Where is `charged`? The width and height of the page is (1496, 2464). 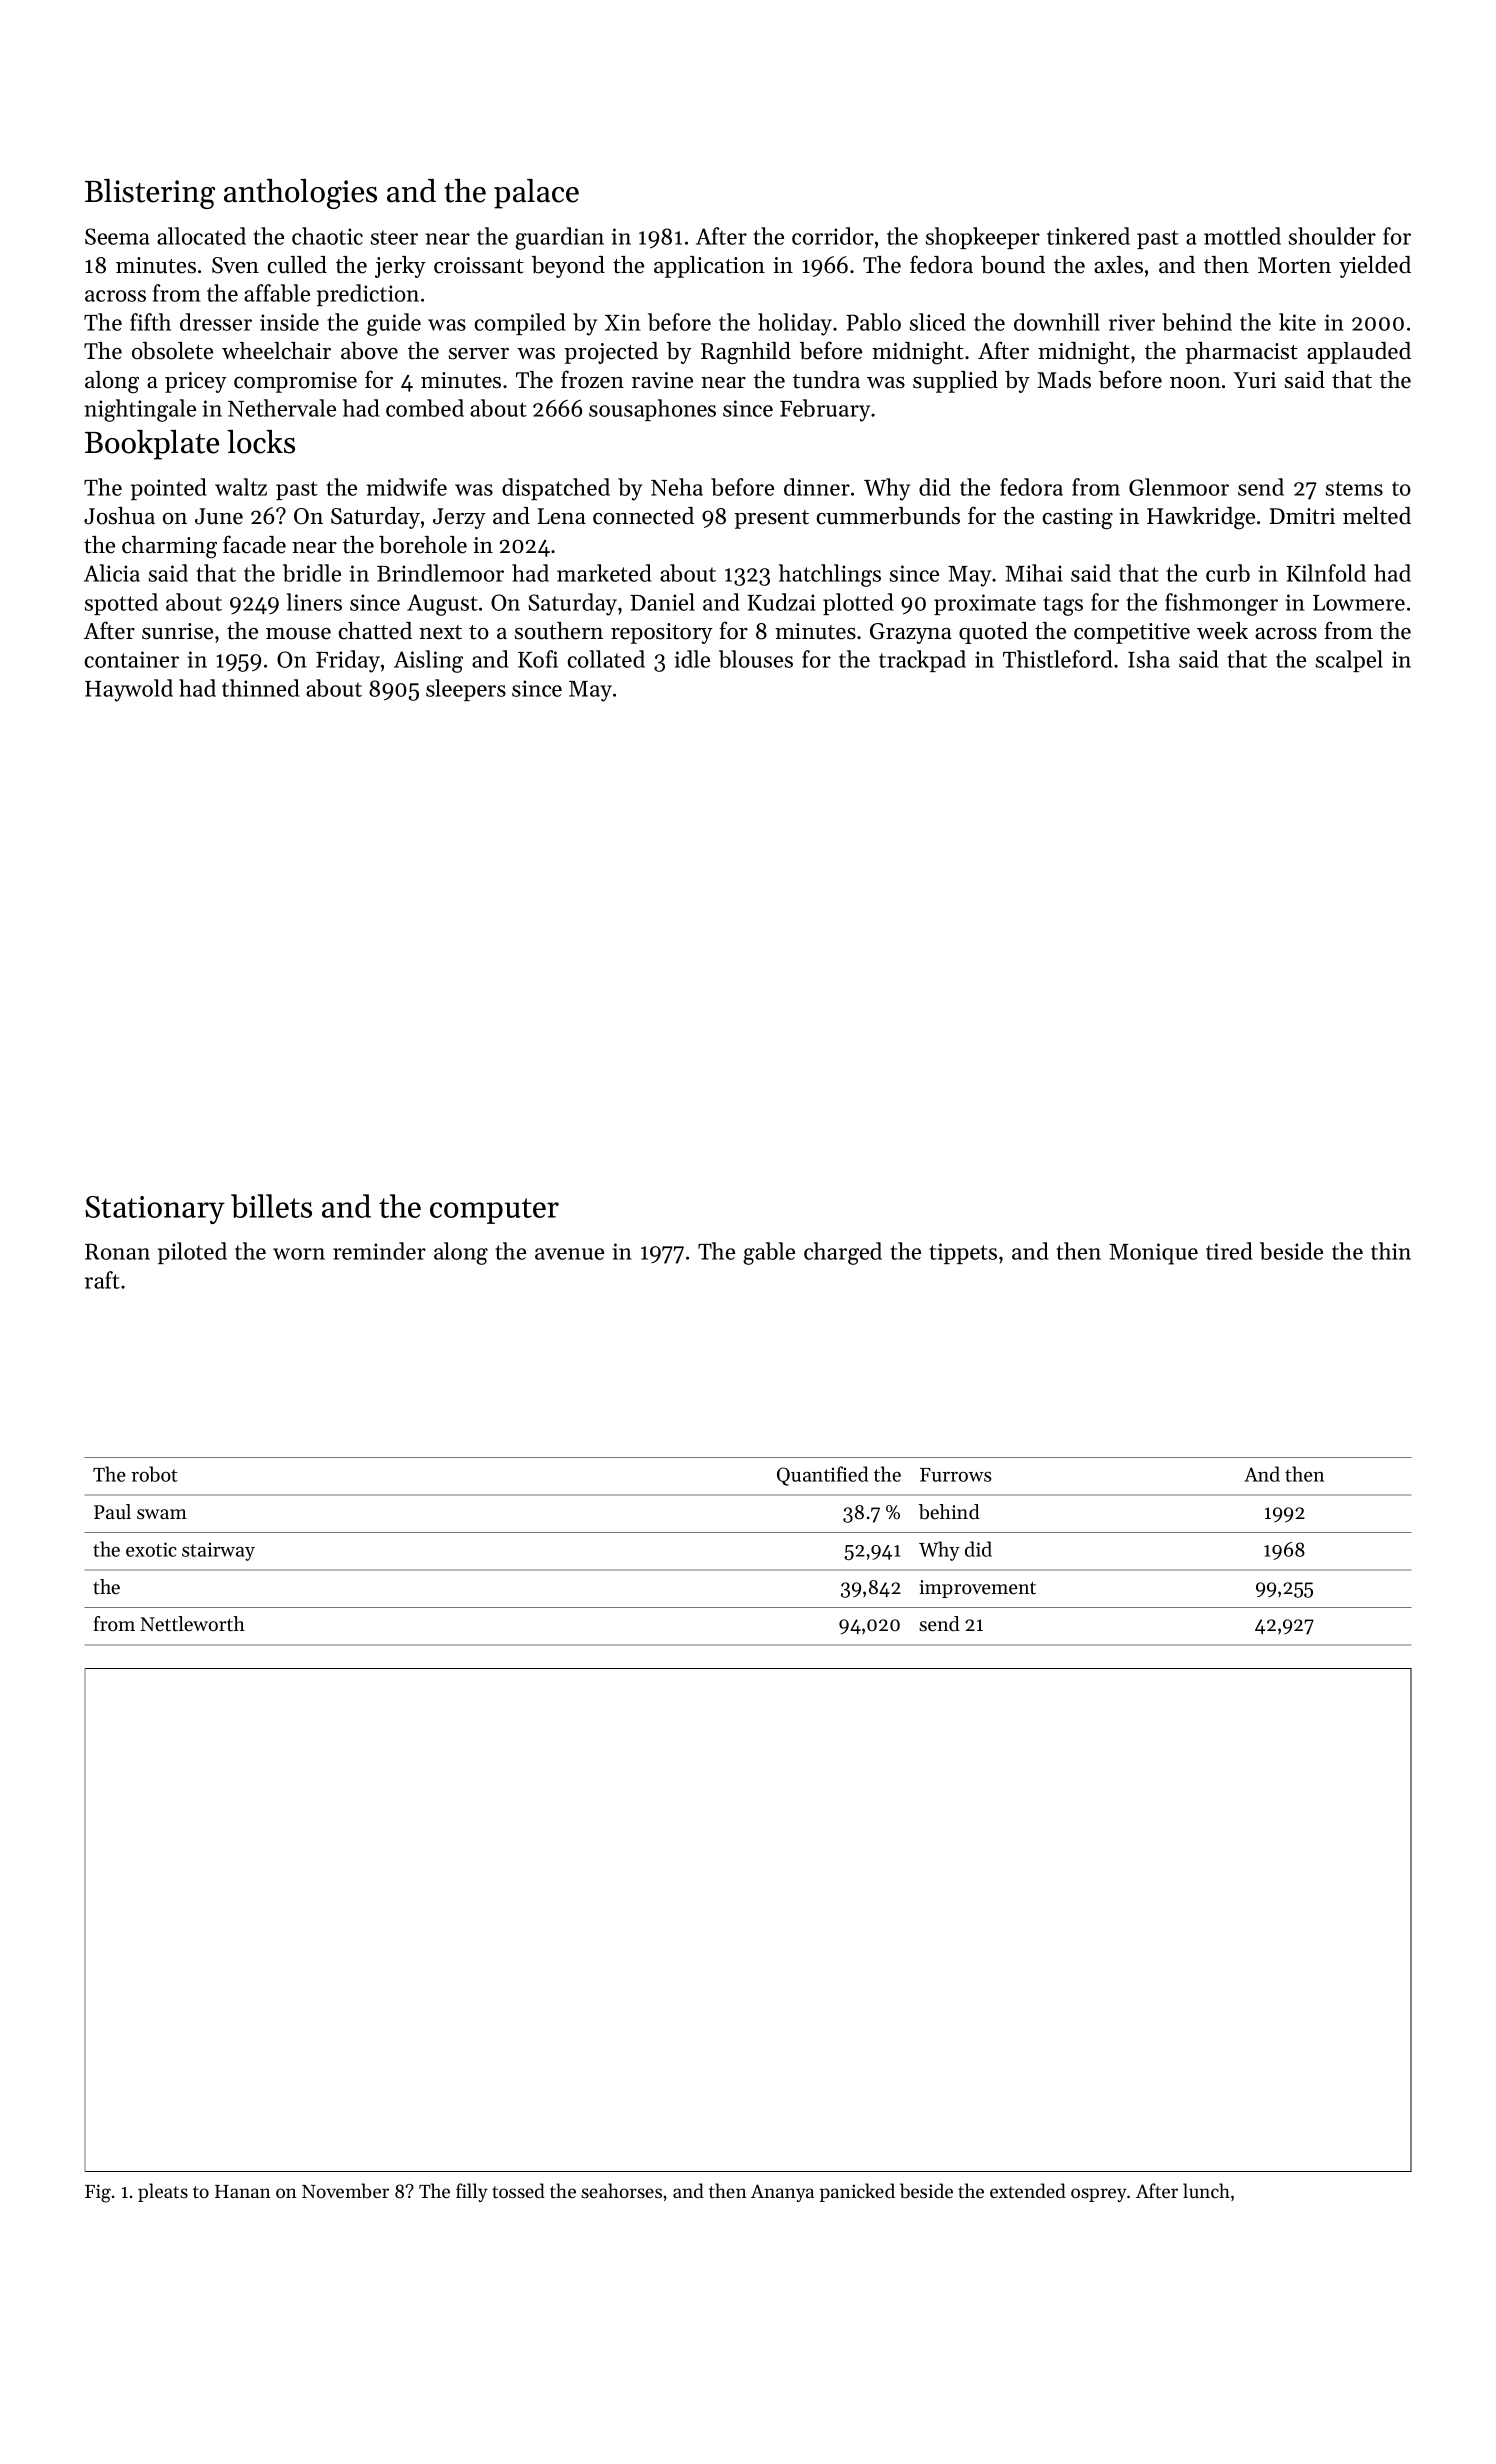
charged is located at coordinates (843, 1253).
